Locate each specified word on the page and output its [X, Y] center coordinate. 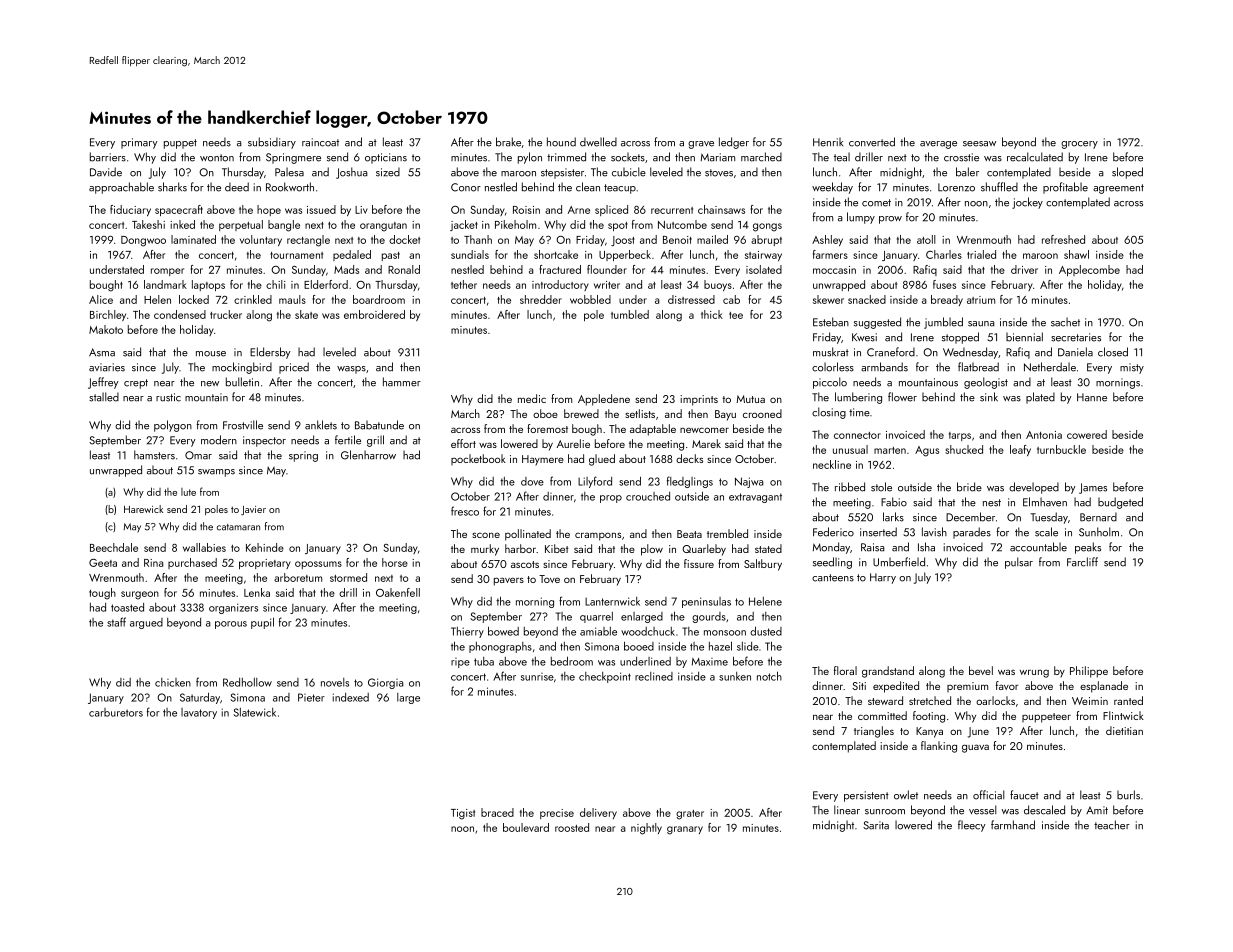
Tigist [463, 814]
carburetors [116, 712]
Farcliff [1082, 562]
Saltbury [763, 565]
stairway [763, 256]
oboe [545, 413]
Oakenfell [398, 592]
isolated [764, 269]
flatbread [978, 367]
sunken [735, 676]
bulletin [242, 382]
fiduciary [130, 210]
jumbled [943, 323]
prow [890, 220]
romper [167, 272]
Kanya [929, 732]
